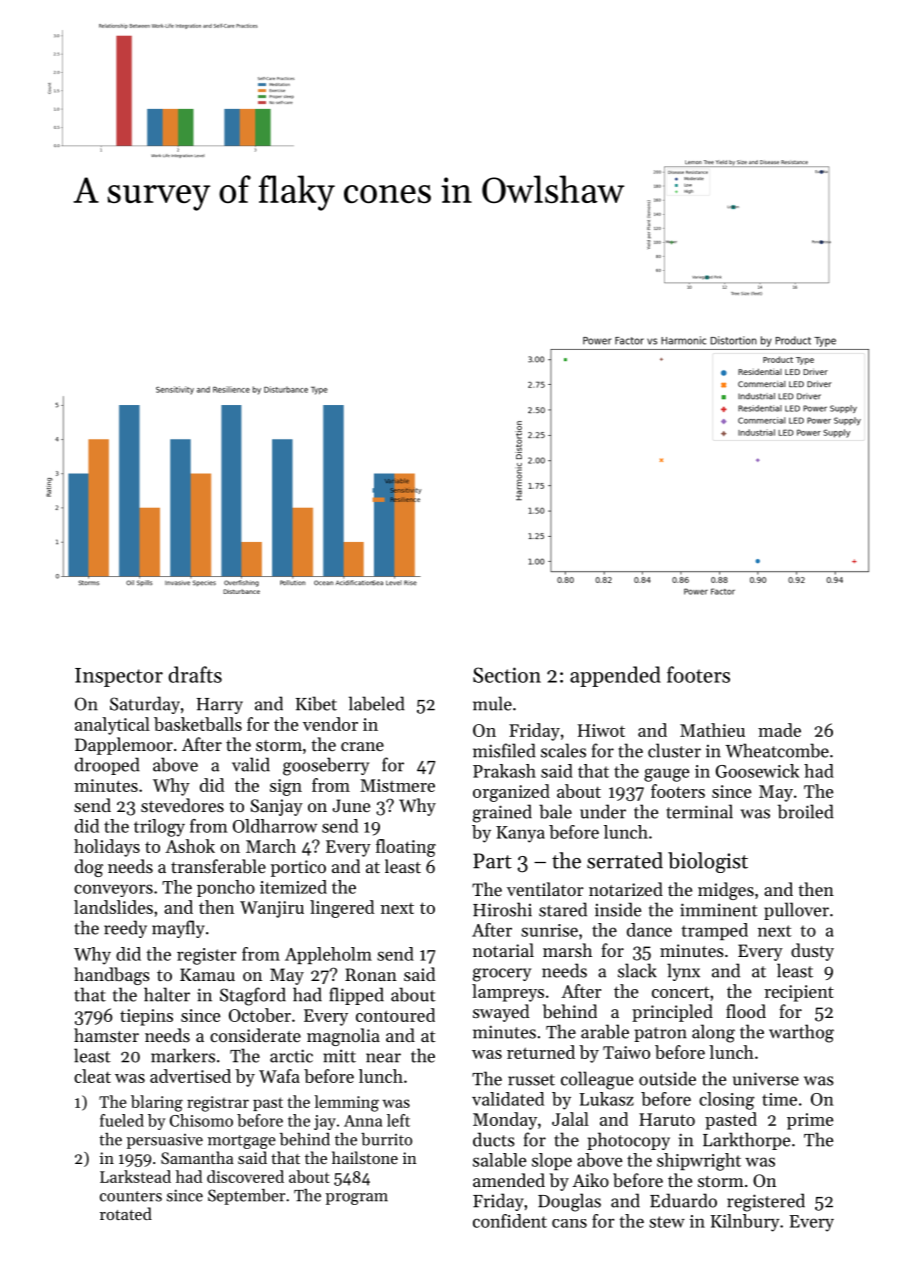 Image resolution: width=908 pixels, height=1288 pixels. Describe the element at coordinates (365, 1157) in the screenshot. I see `hailstone` at that location.
